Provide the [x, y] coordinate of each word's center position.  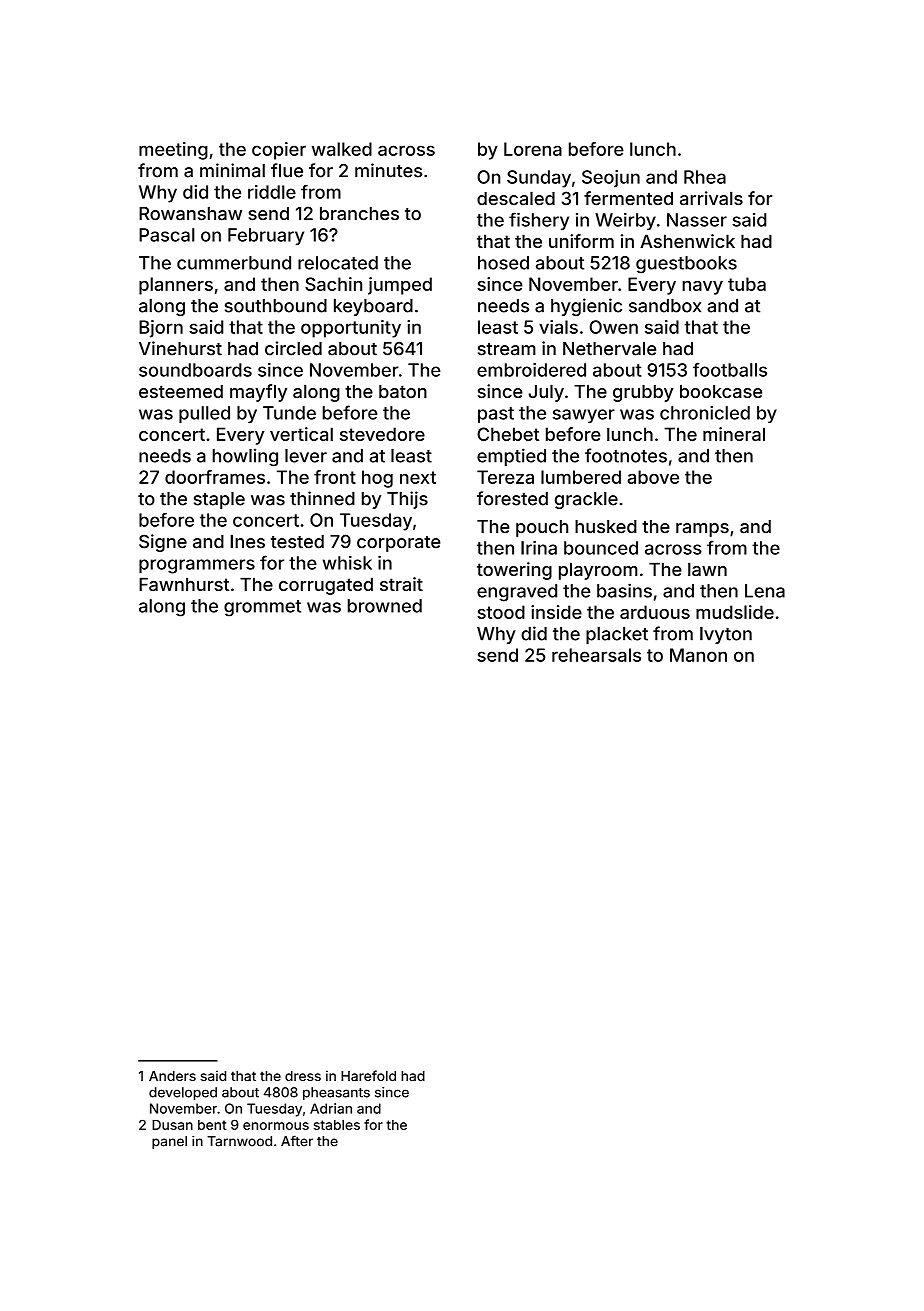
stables [337, 1124]
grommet [262, 608]
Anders [172, 1076]
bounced [601, 548]
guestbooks [686, 265]
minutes [388, 170]
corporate [399, 544]
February [266, 237]
